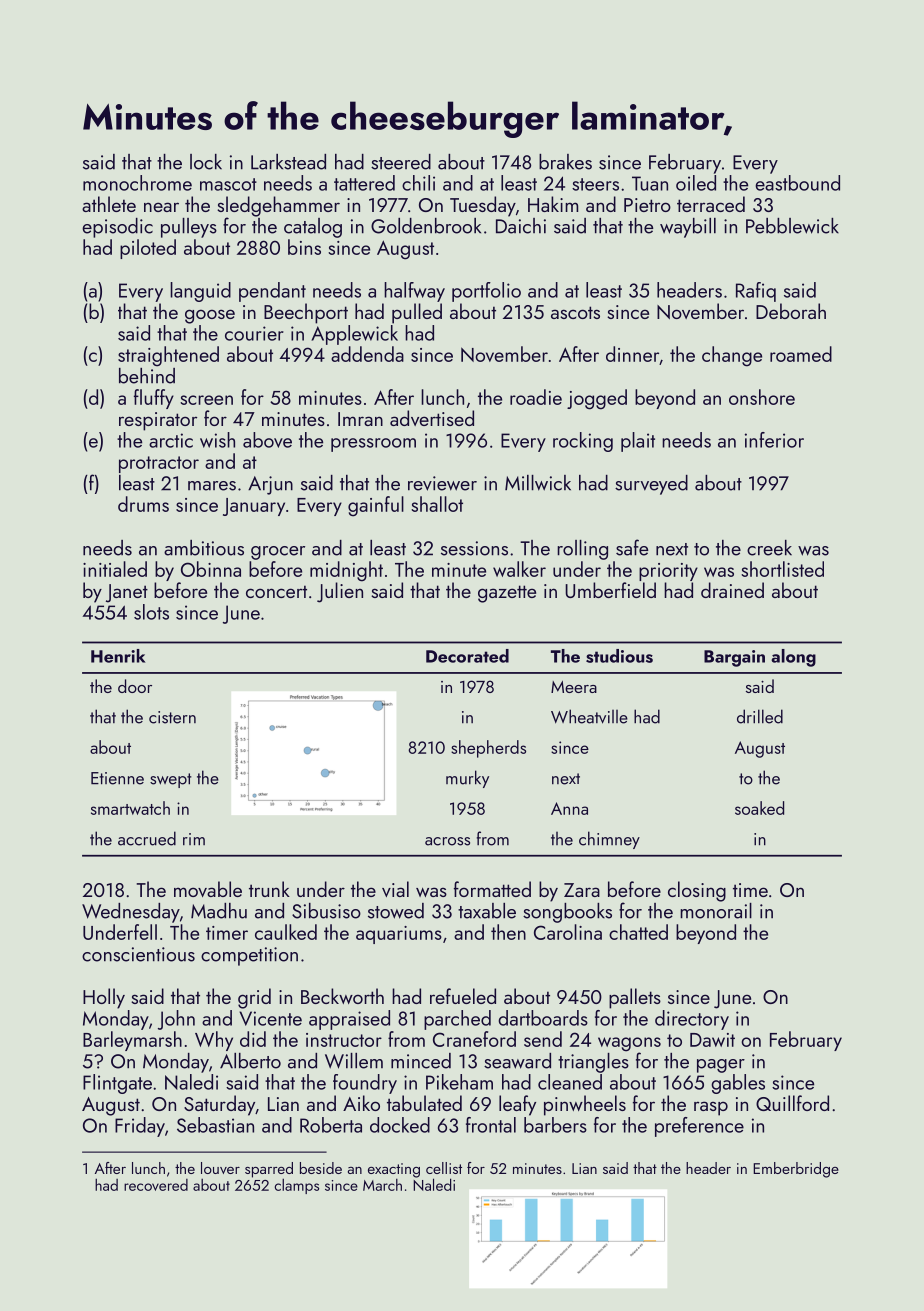  I want to click on brakes, so click(565, 162).
